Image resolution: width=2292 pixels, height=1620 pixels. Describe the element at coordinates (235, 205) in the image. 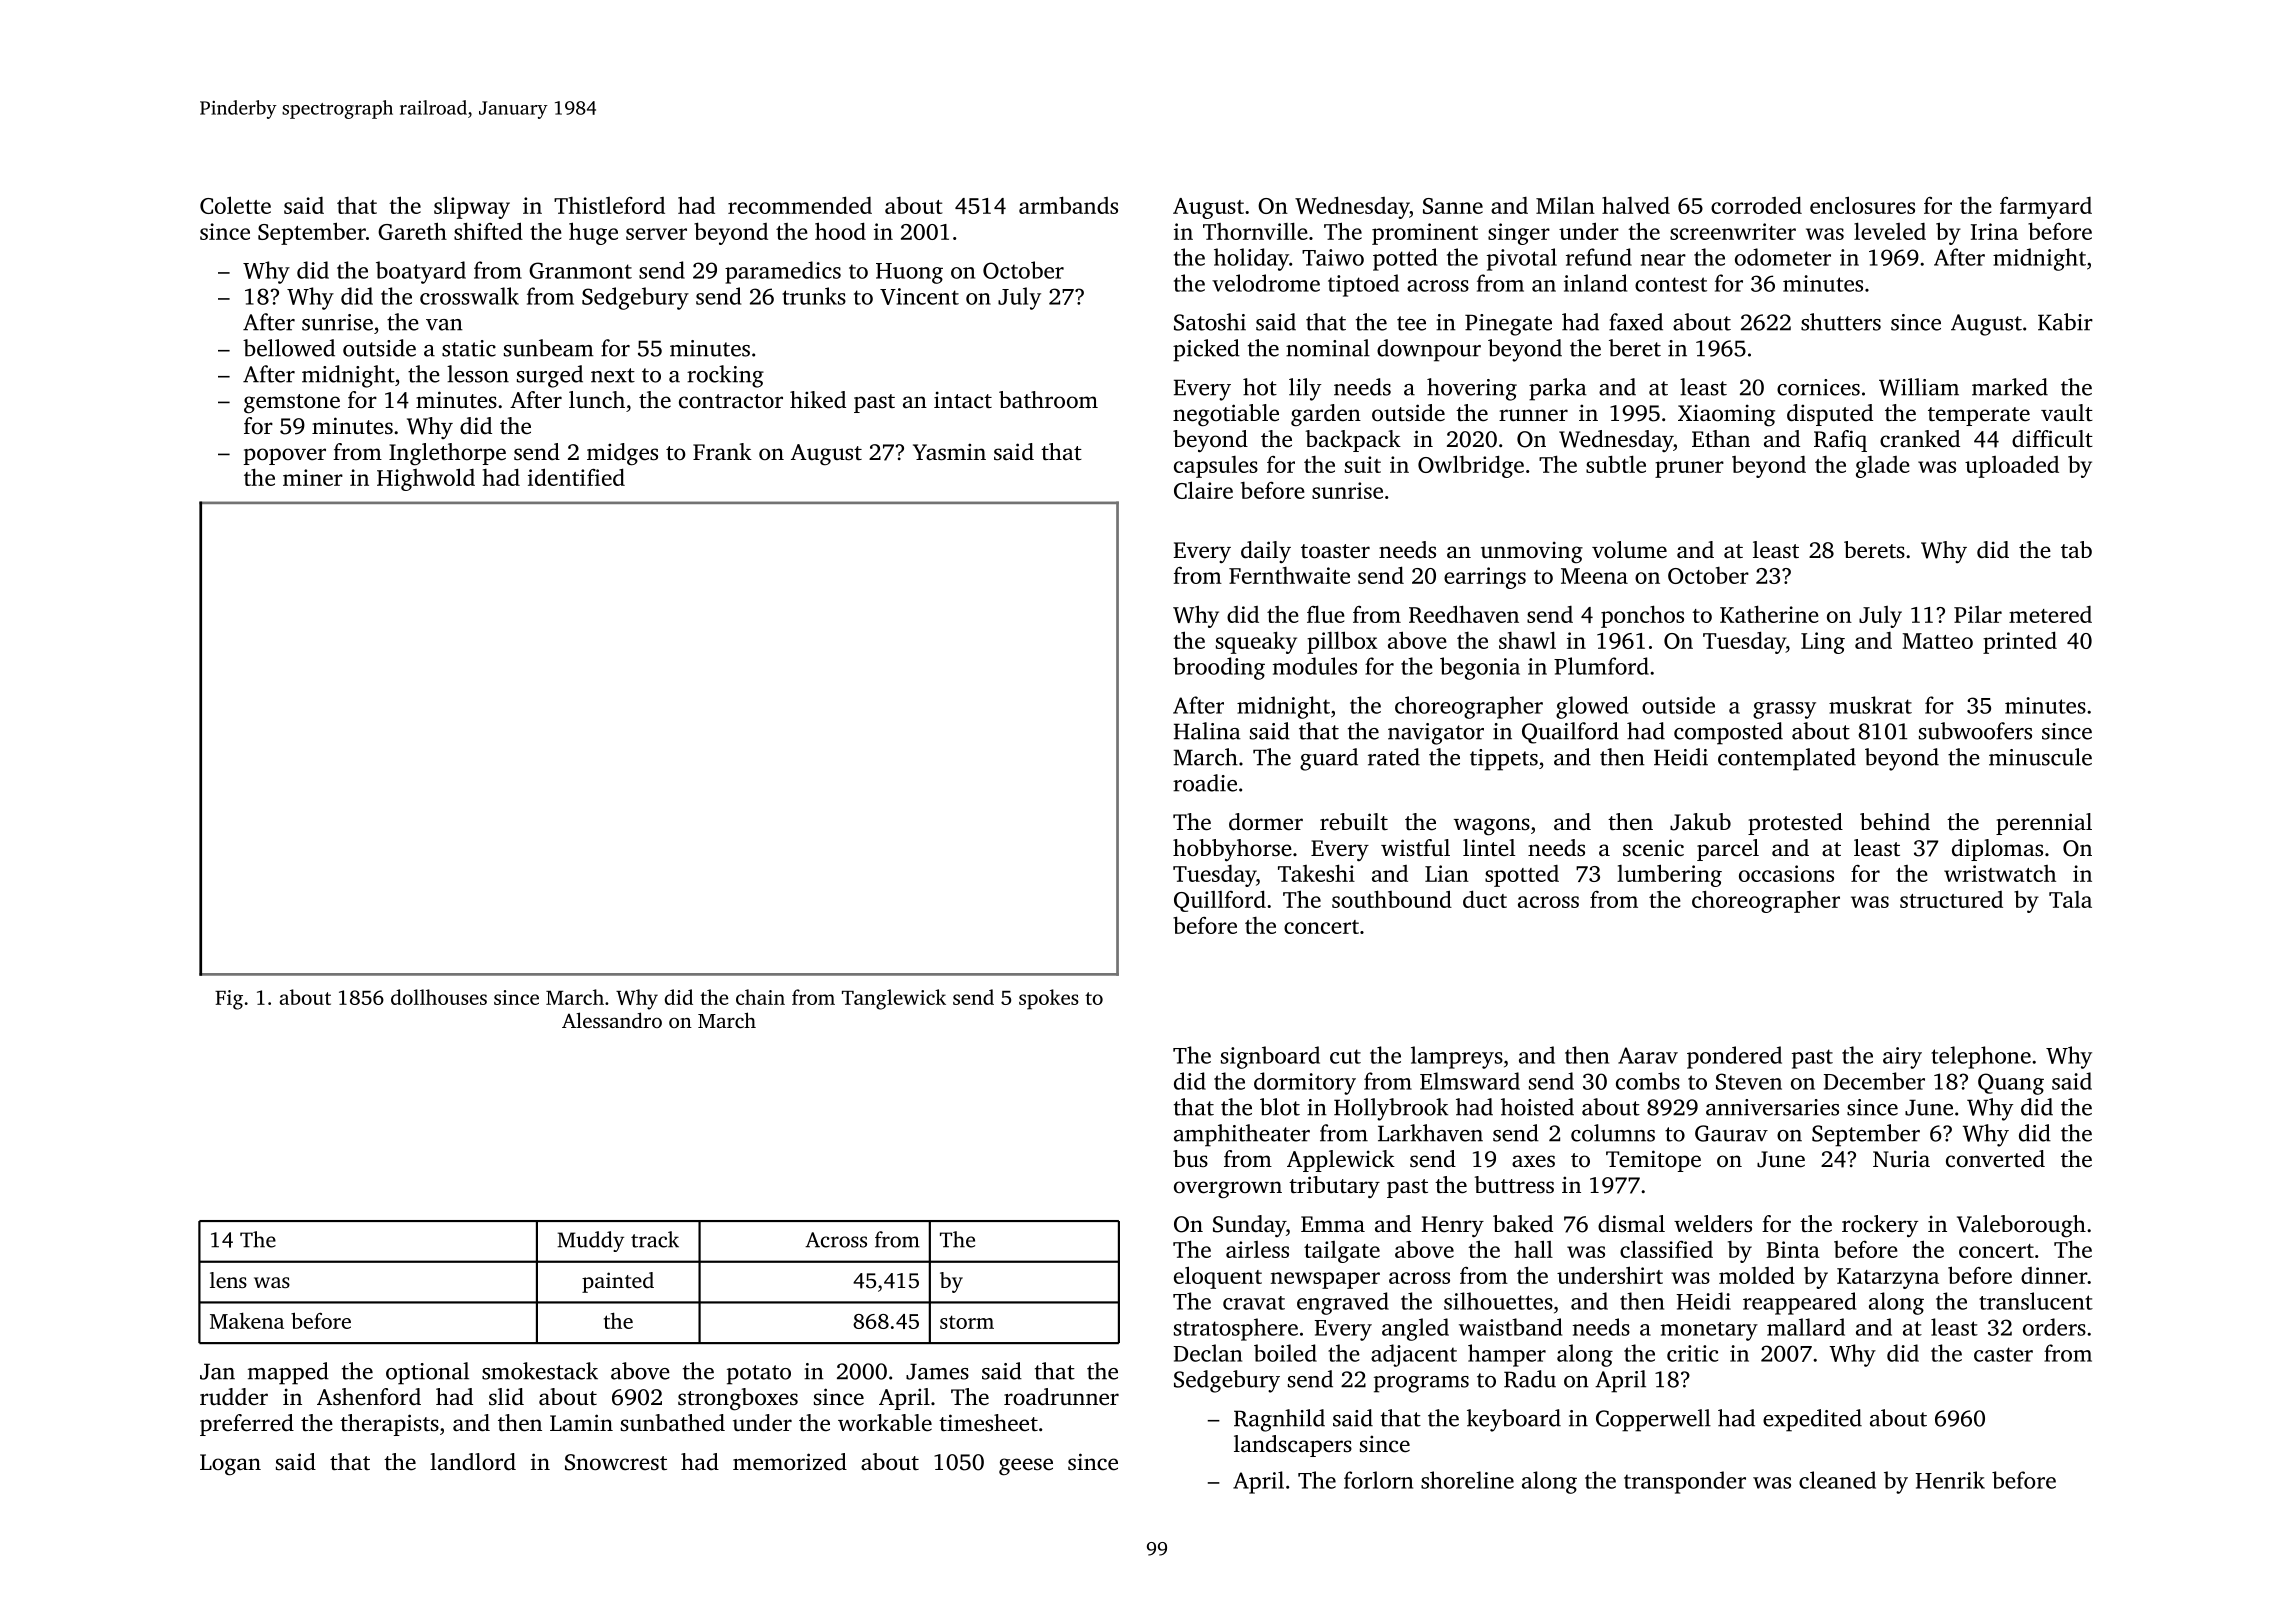

I see `Colette` at that location.
